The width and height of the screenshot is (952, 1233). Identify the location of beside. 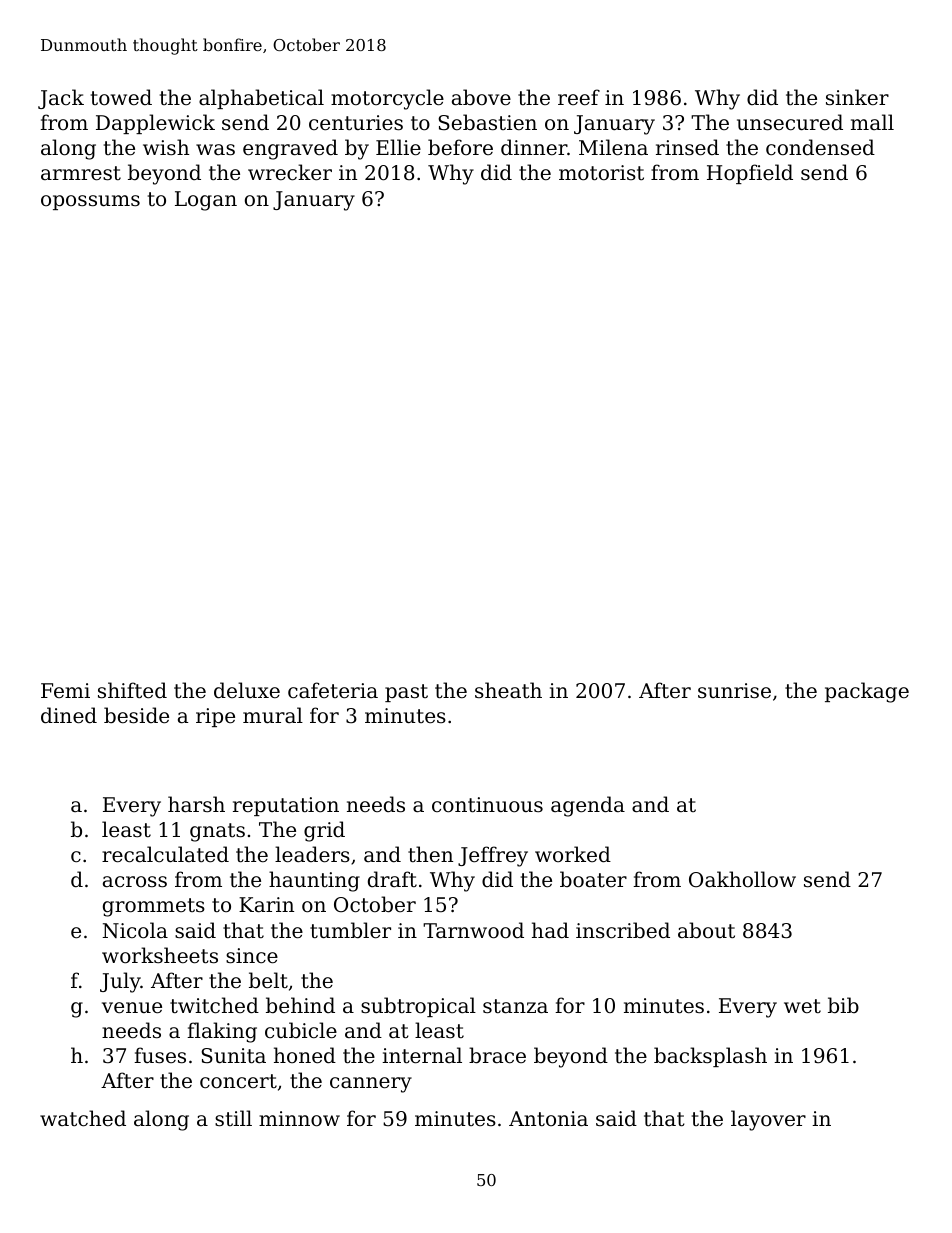
(136, 715).
